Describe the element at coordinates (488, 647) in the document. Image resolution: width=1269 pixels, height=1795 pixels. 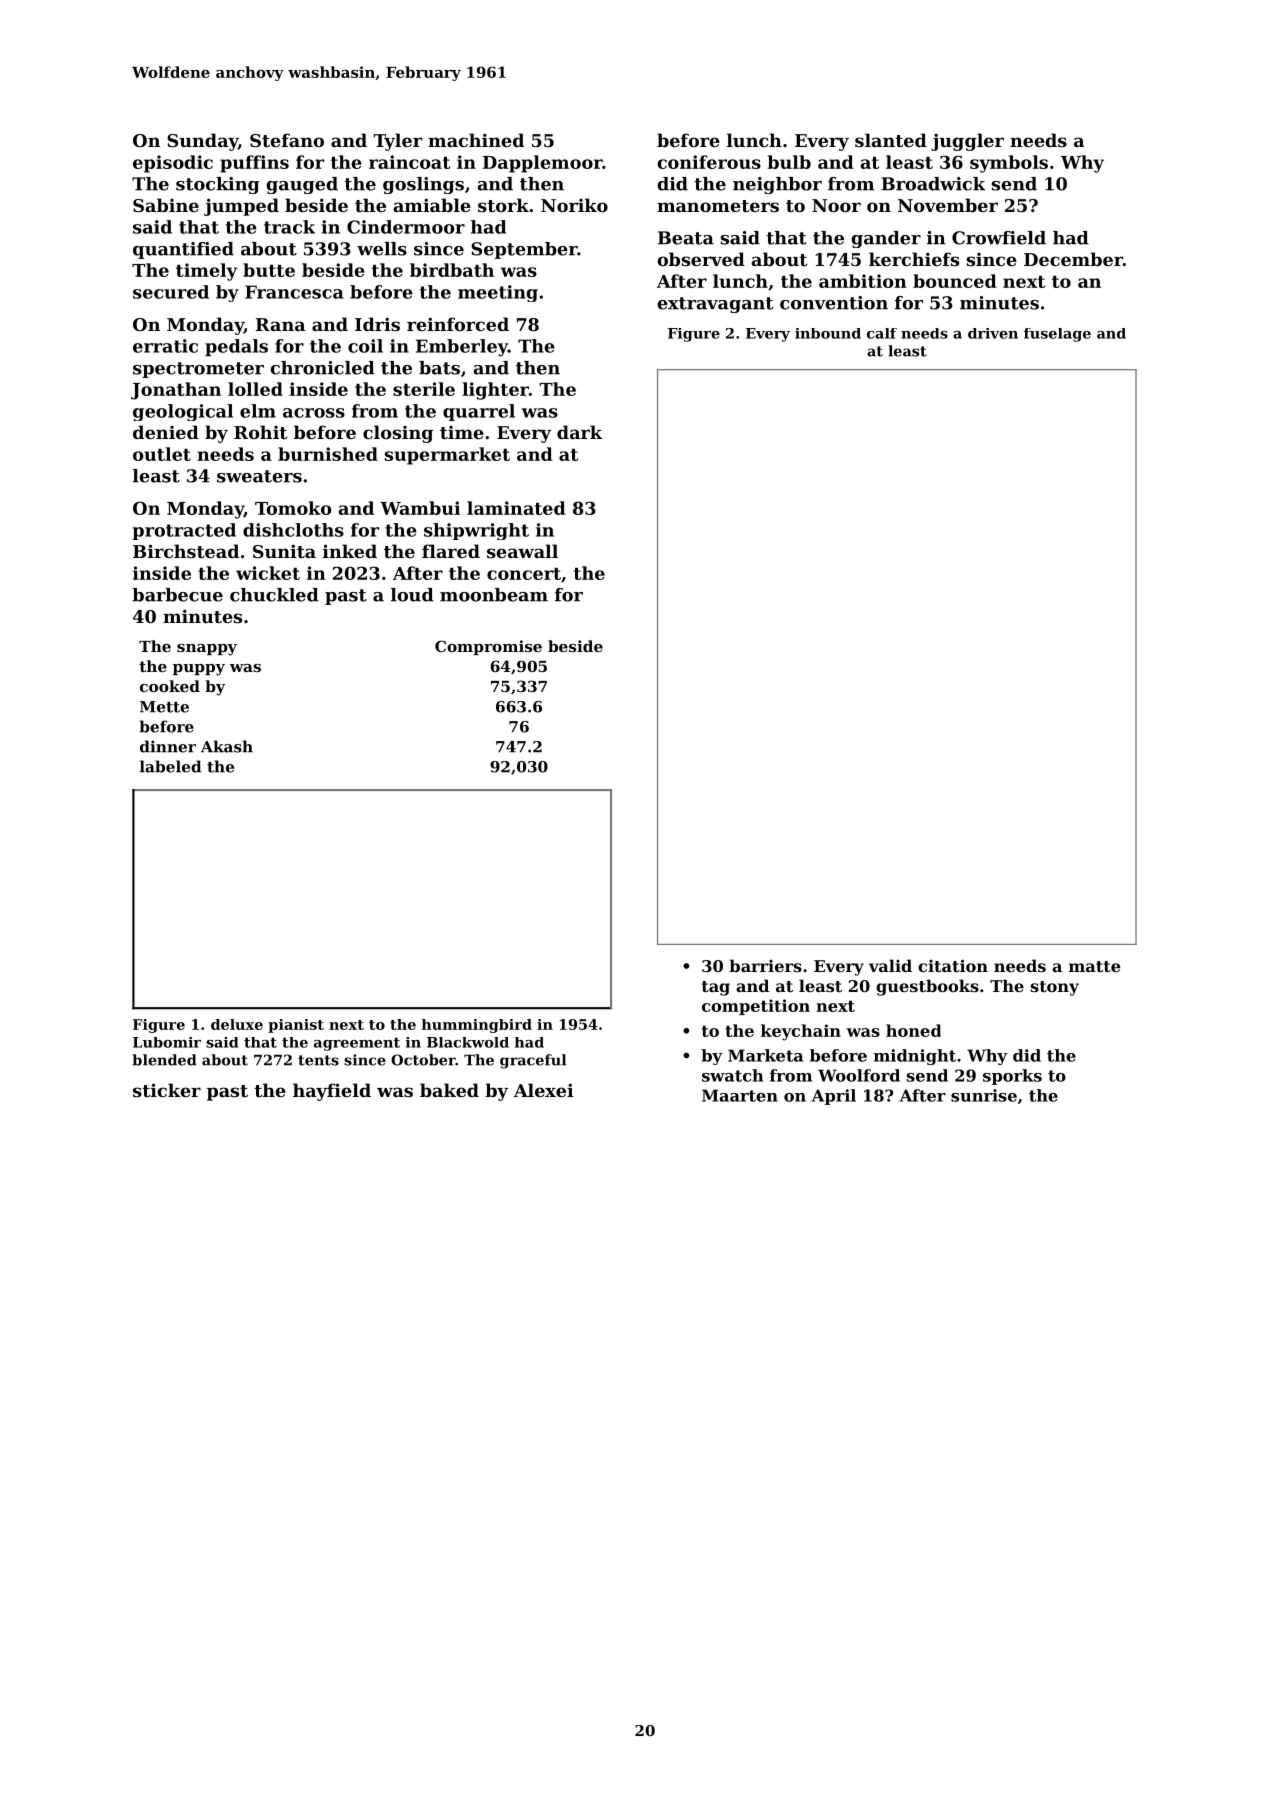
I see `Compromise` at that location.
